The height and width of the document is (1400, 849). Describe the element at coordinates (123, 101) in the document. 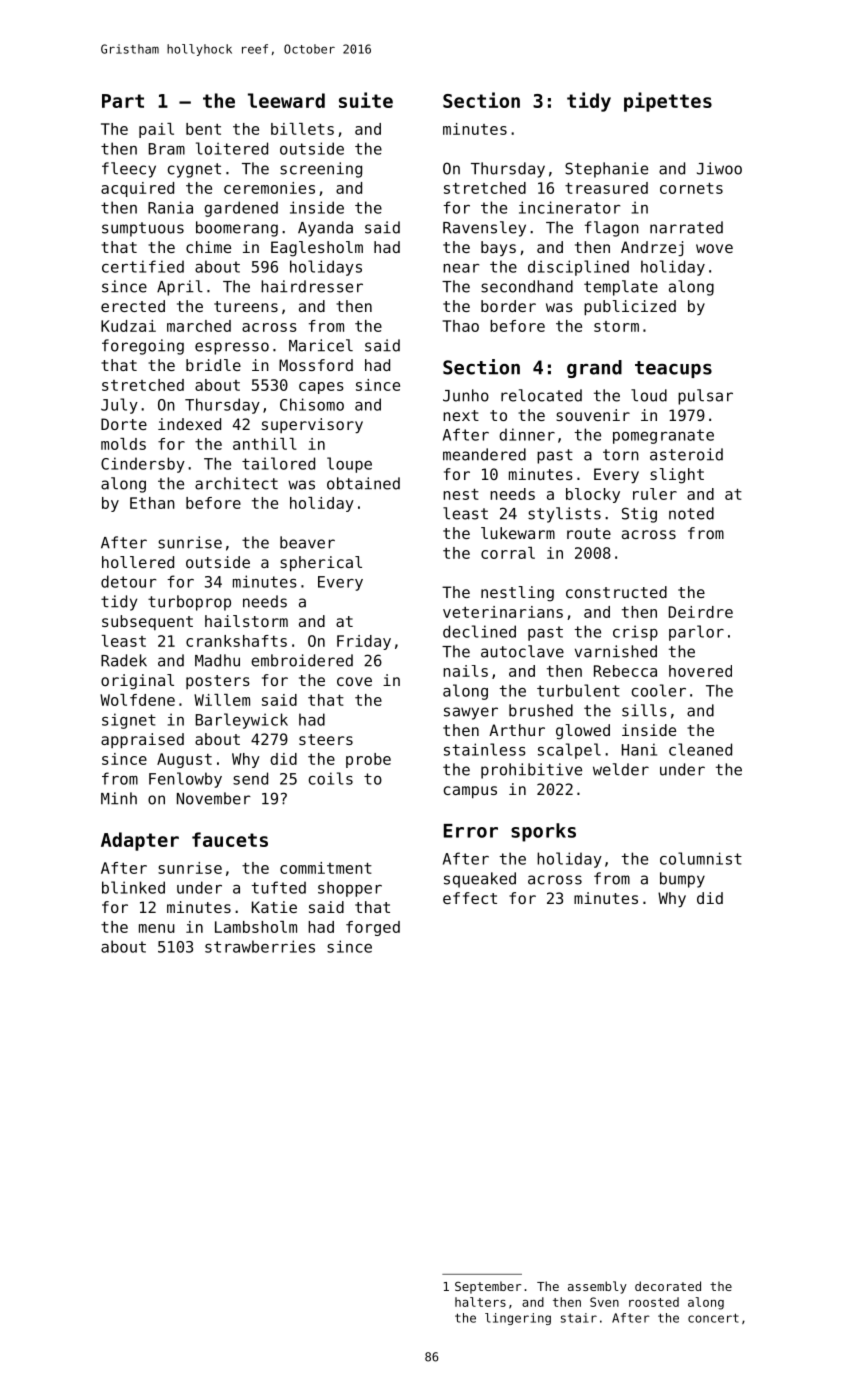

I see `Part` at that location.
